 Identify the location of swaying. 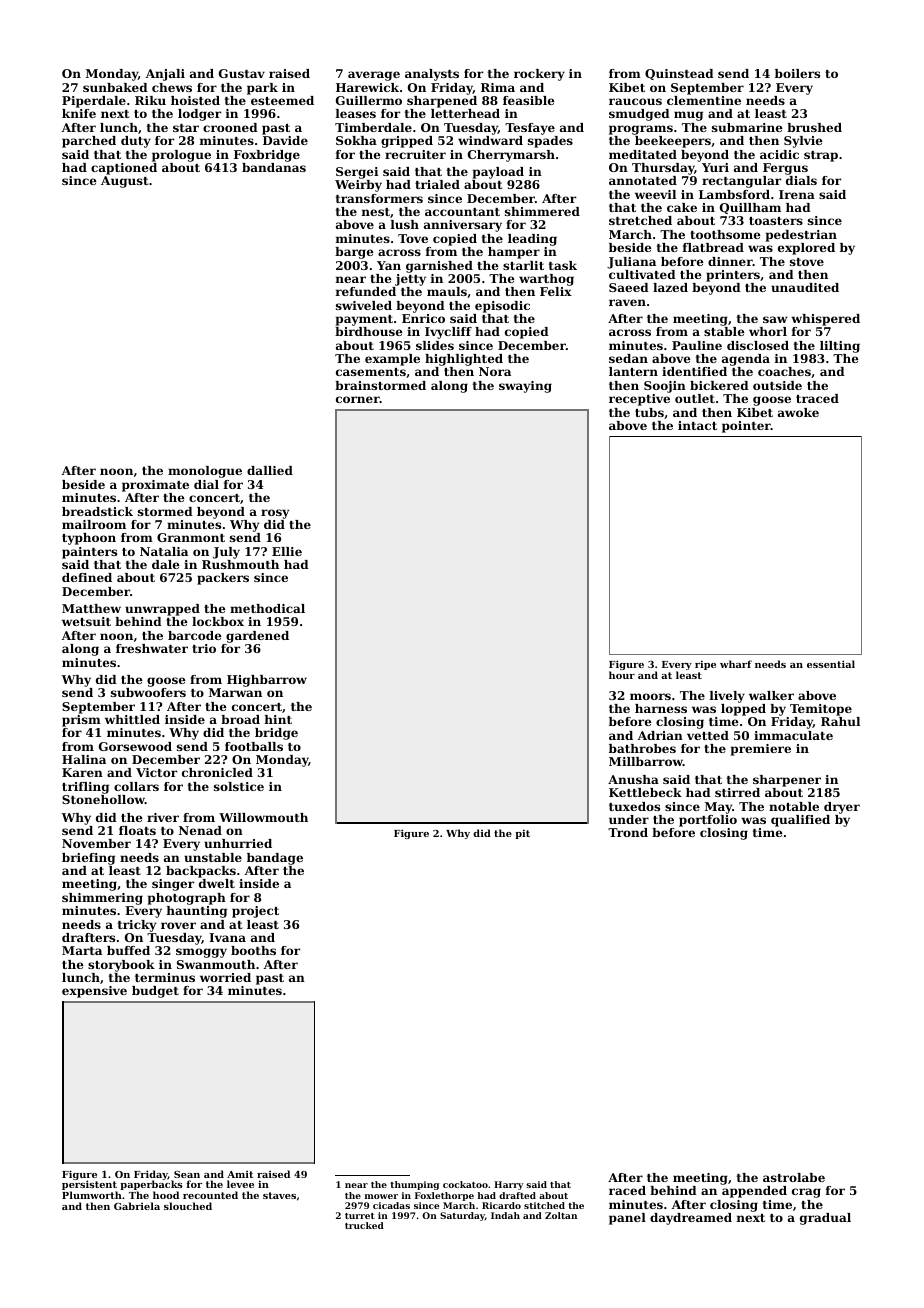
(525, 387).
